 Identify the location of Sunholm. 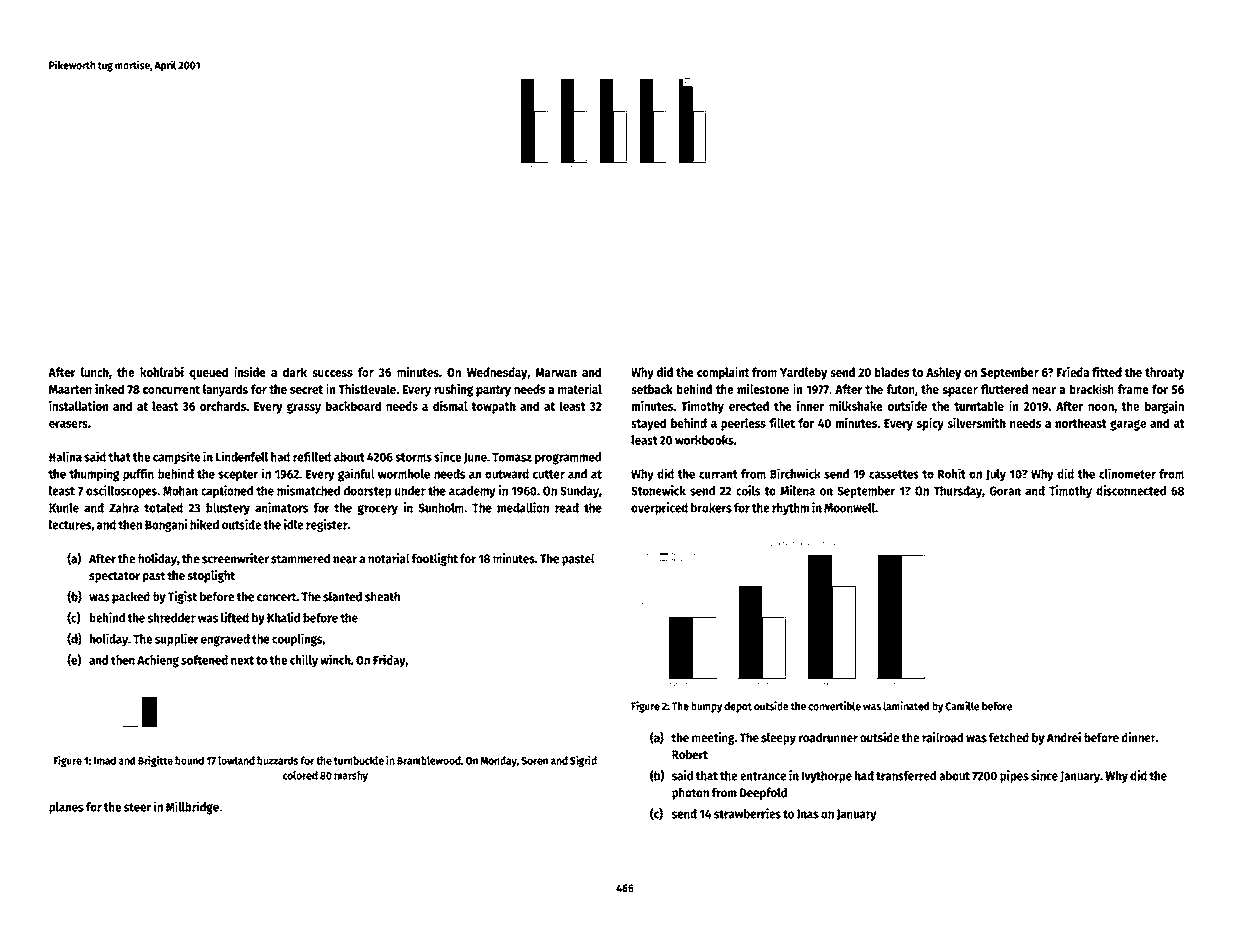
(441, 508).
